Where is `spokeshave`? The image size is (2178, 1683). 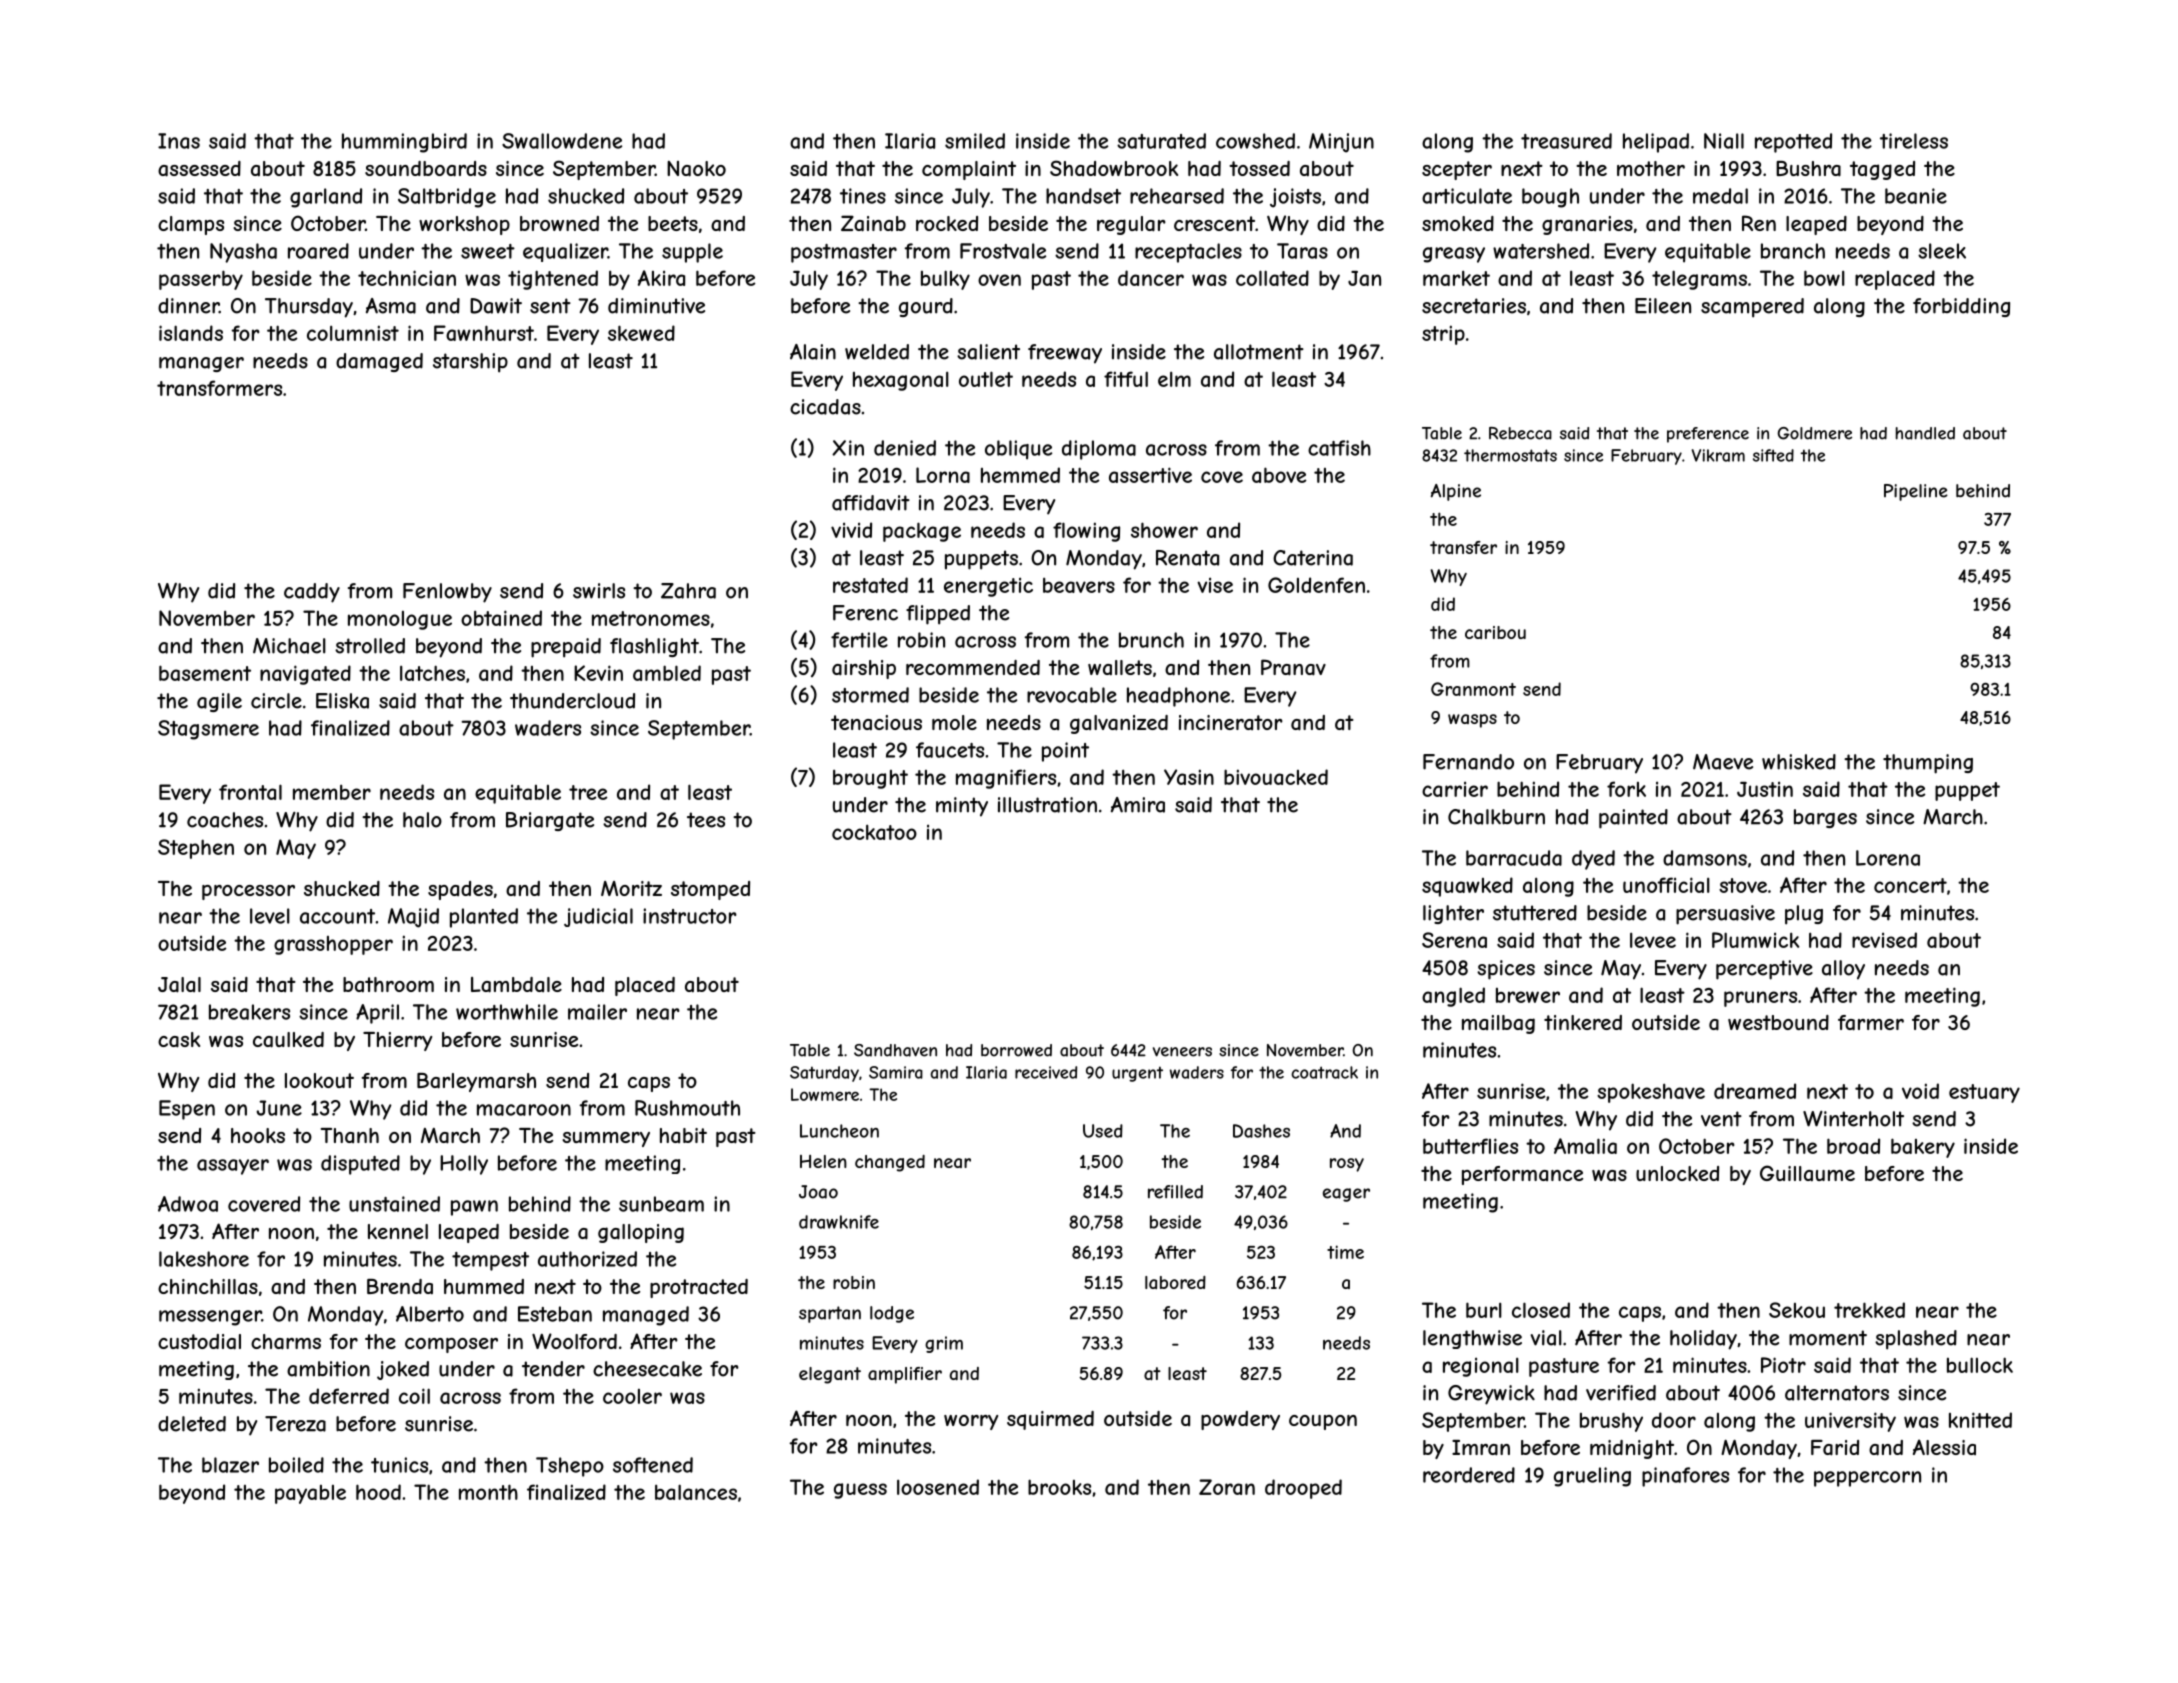
spokeshave is located at coordinates (1651, 1093).
